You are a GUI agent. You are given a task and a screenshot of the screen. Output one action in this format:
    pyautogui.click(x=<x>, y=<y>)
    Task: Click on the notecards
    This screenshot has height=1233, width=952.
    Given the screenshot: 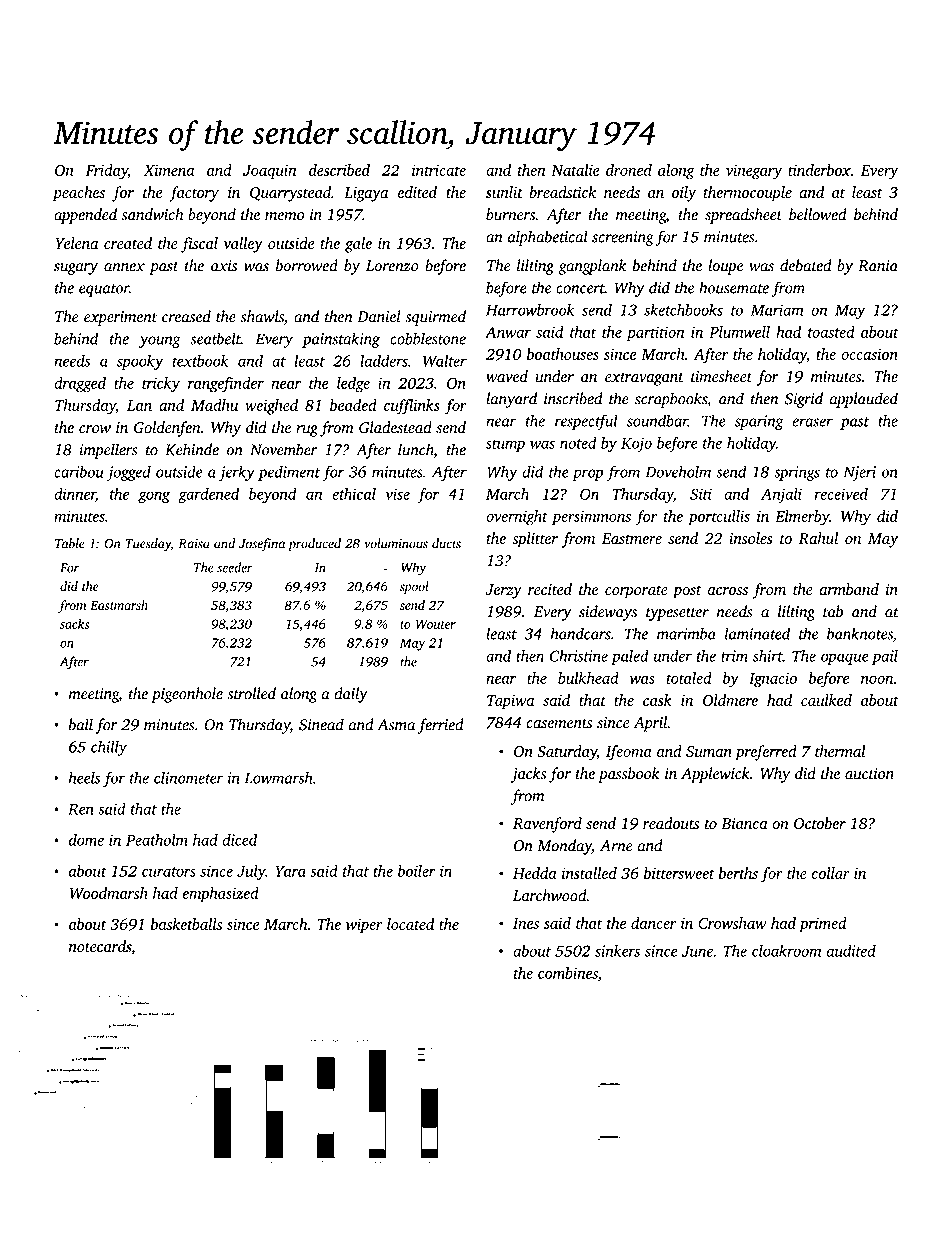 What is the action you would take?
    pyautogui.click(x=100, y=946)
